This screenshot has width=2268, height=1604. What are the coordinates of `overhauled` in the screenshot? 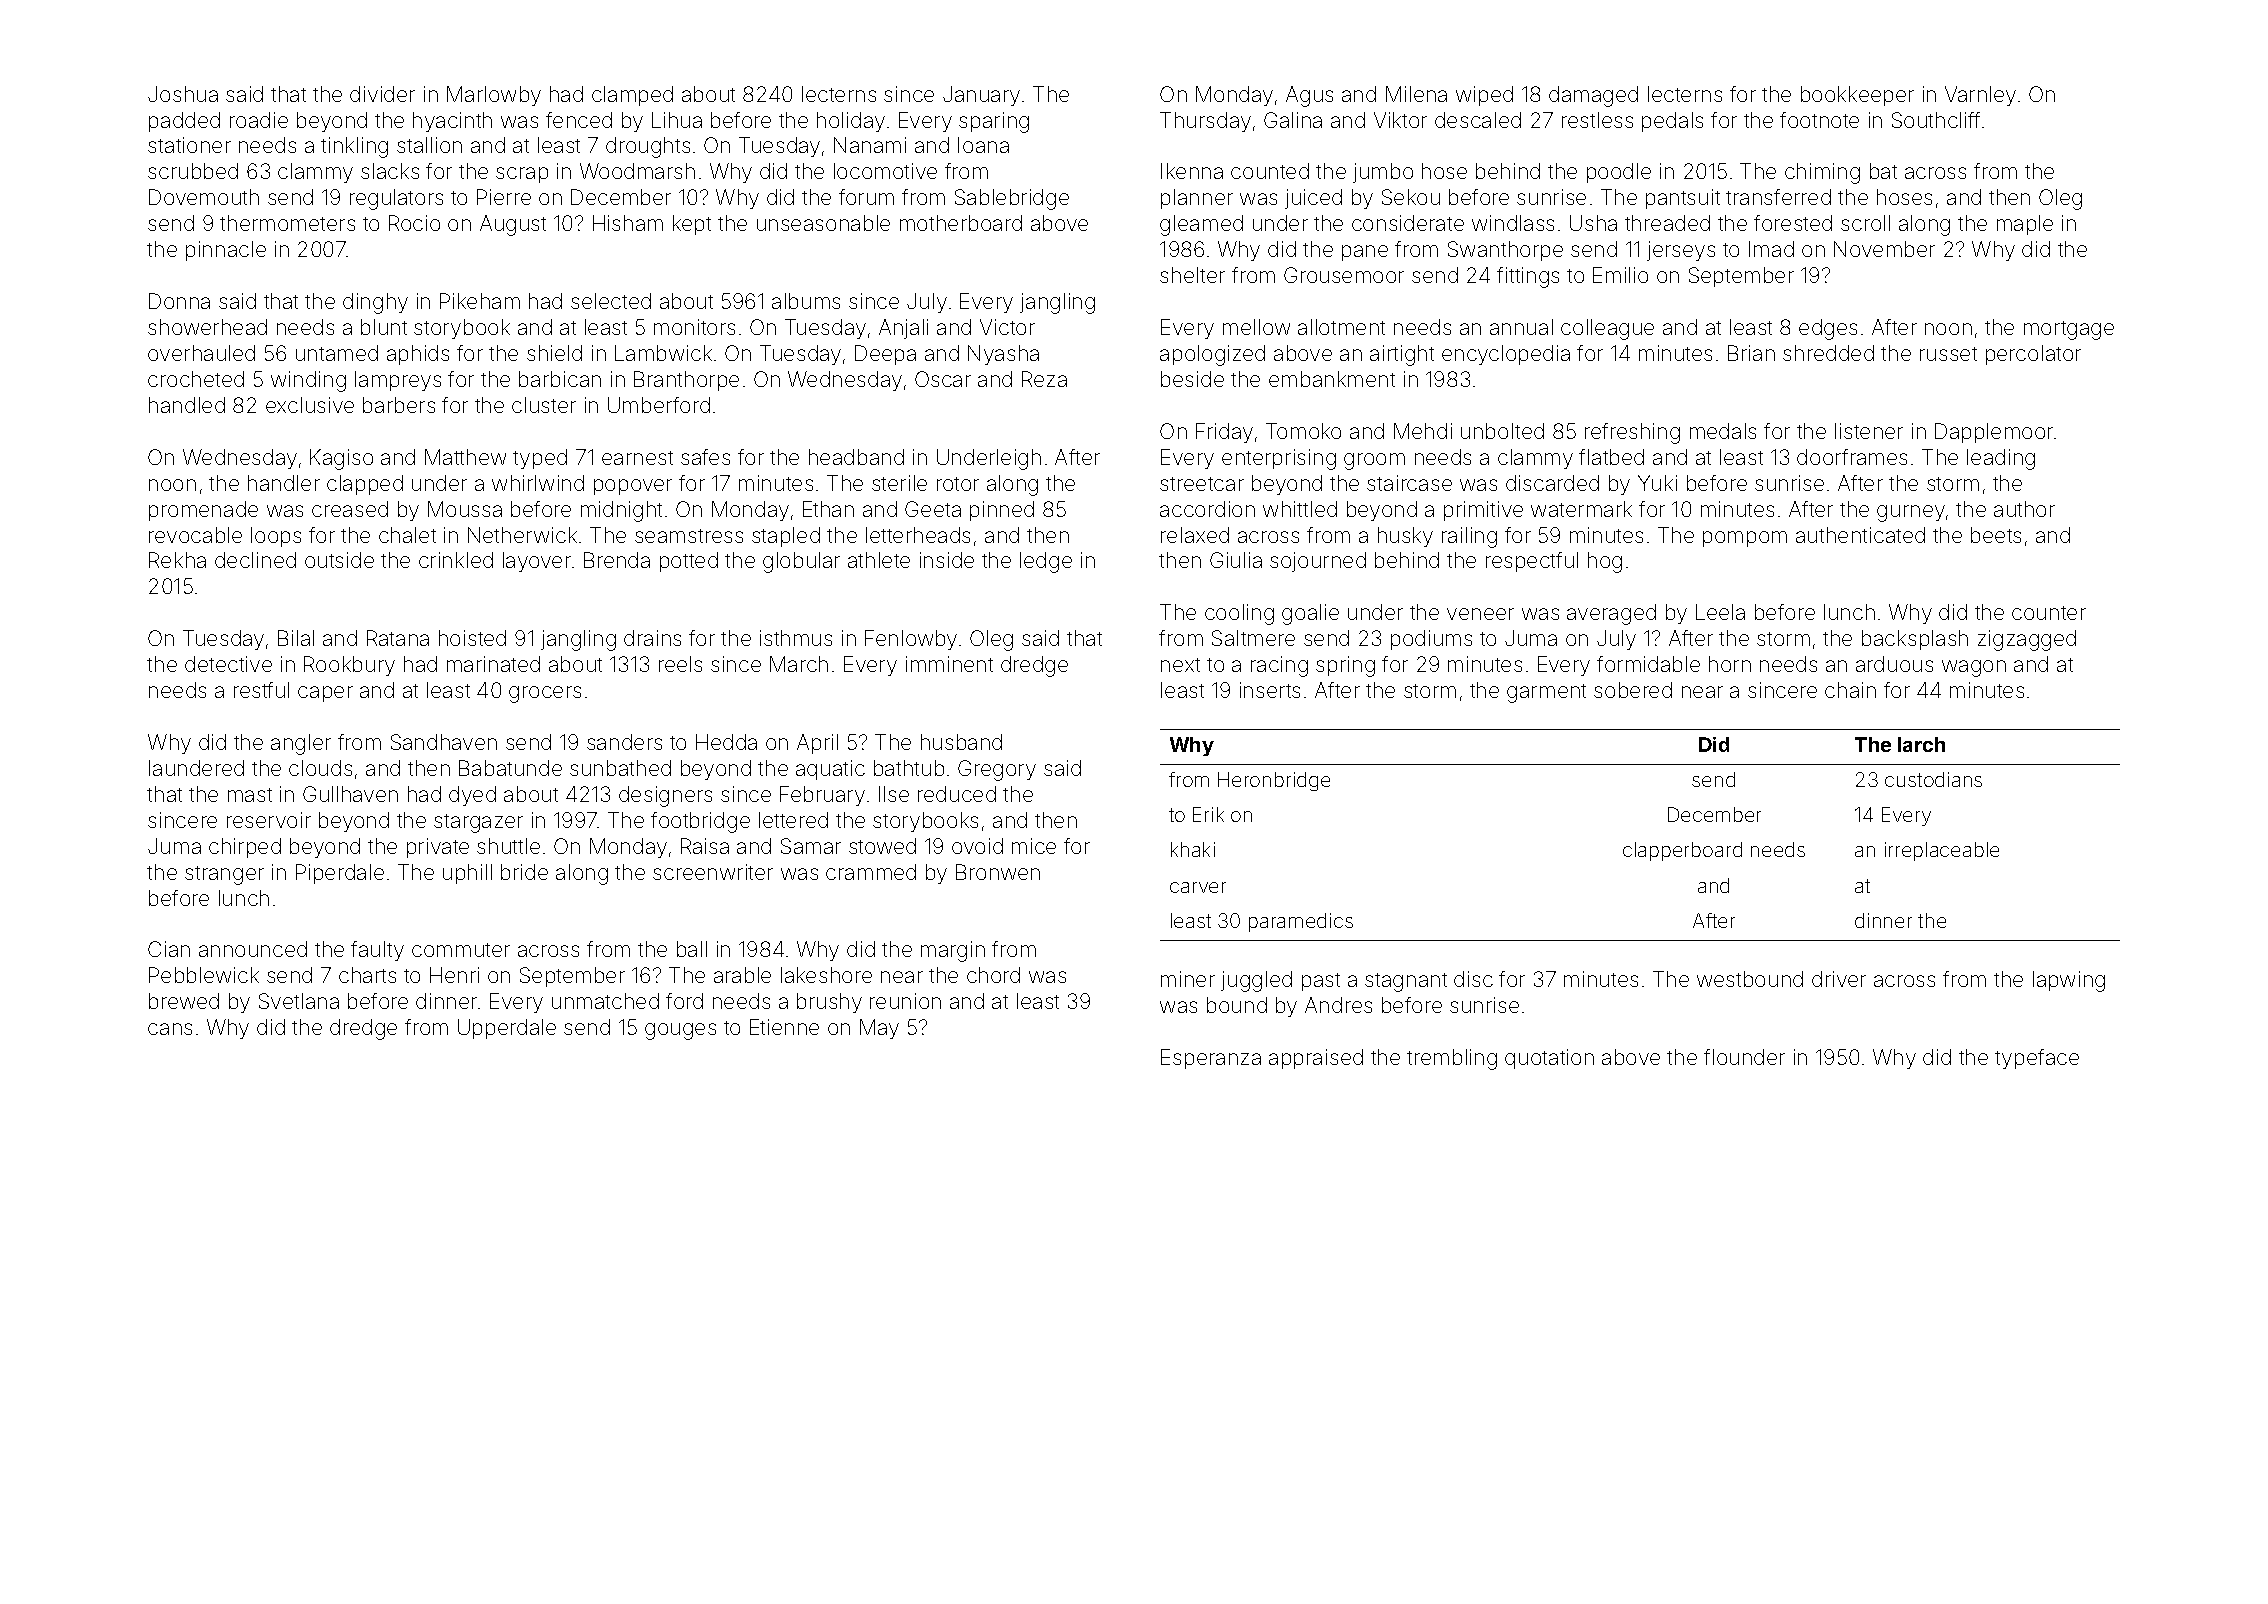 It's located at (201, 353).
